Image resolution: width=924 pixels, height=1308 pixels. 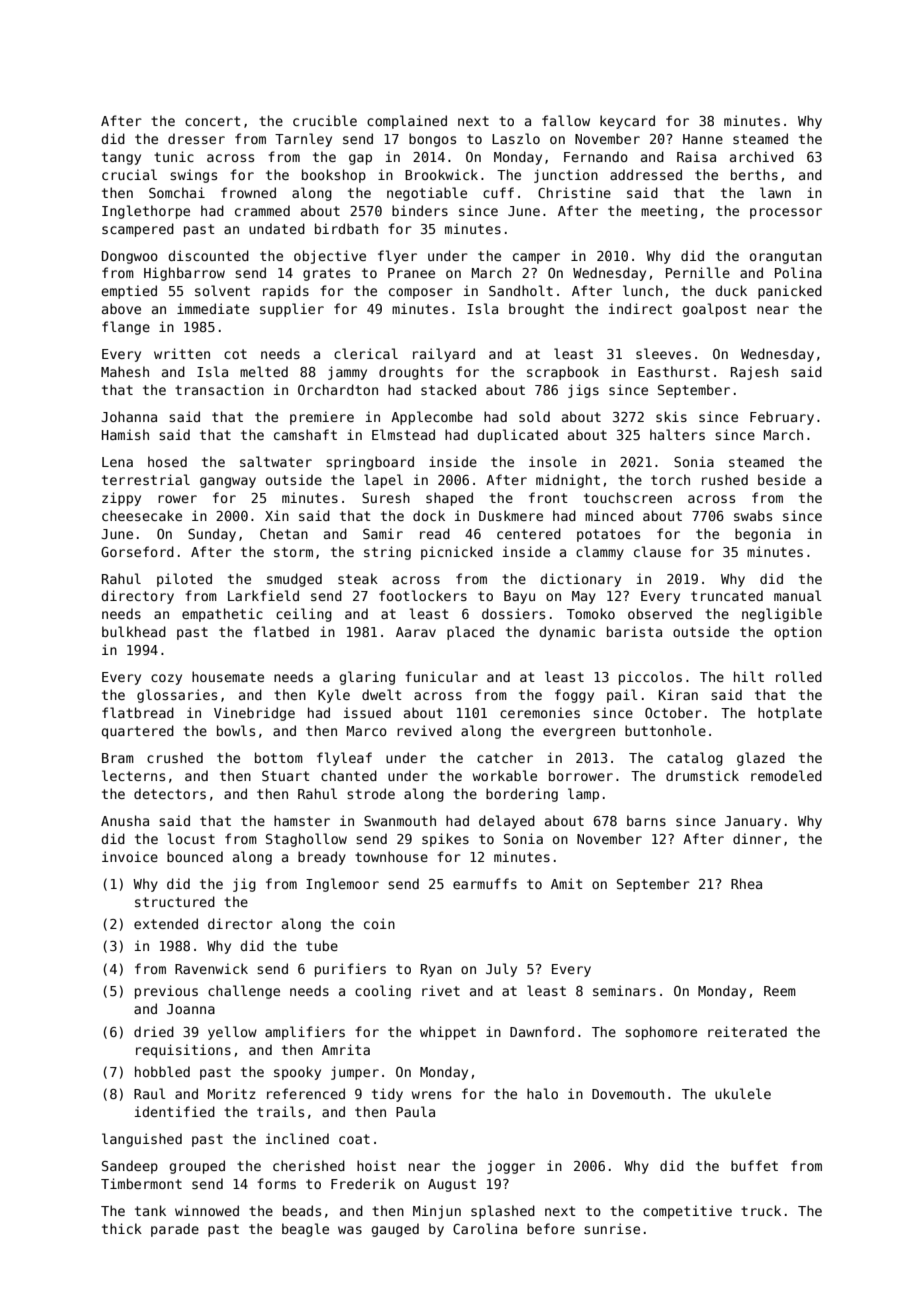 What do you see at coordinates (208, 255) in the page?
I see `discounted` at bounding box center [208, 255].
